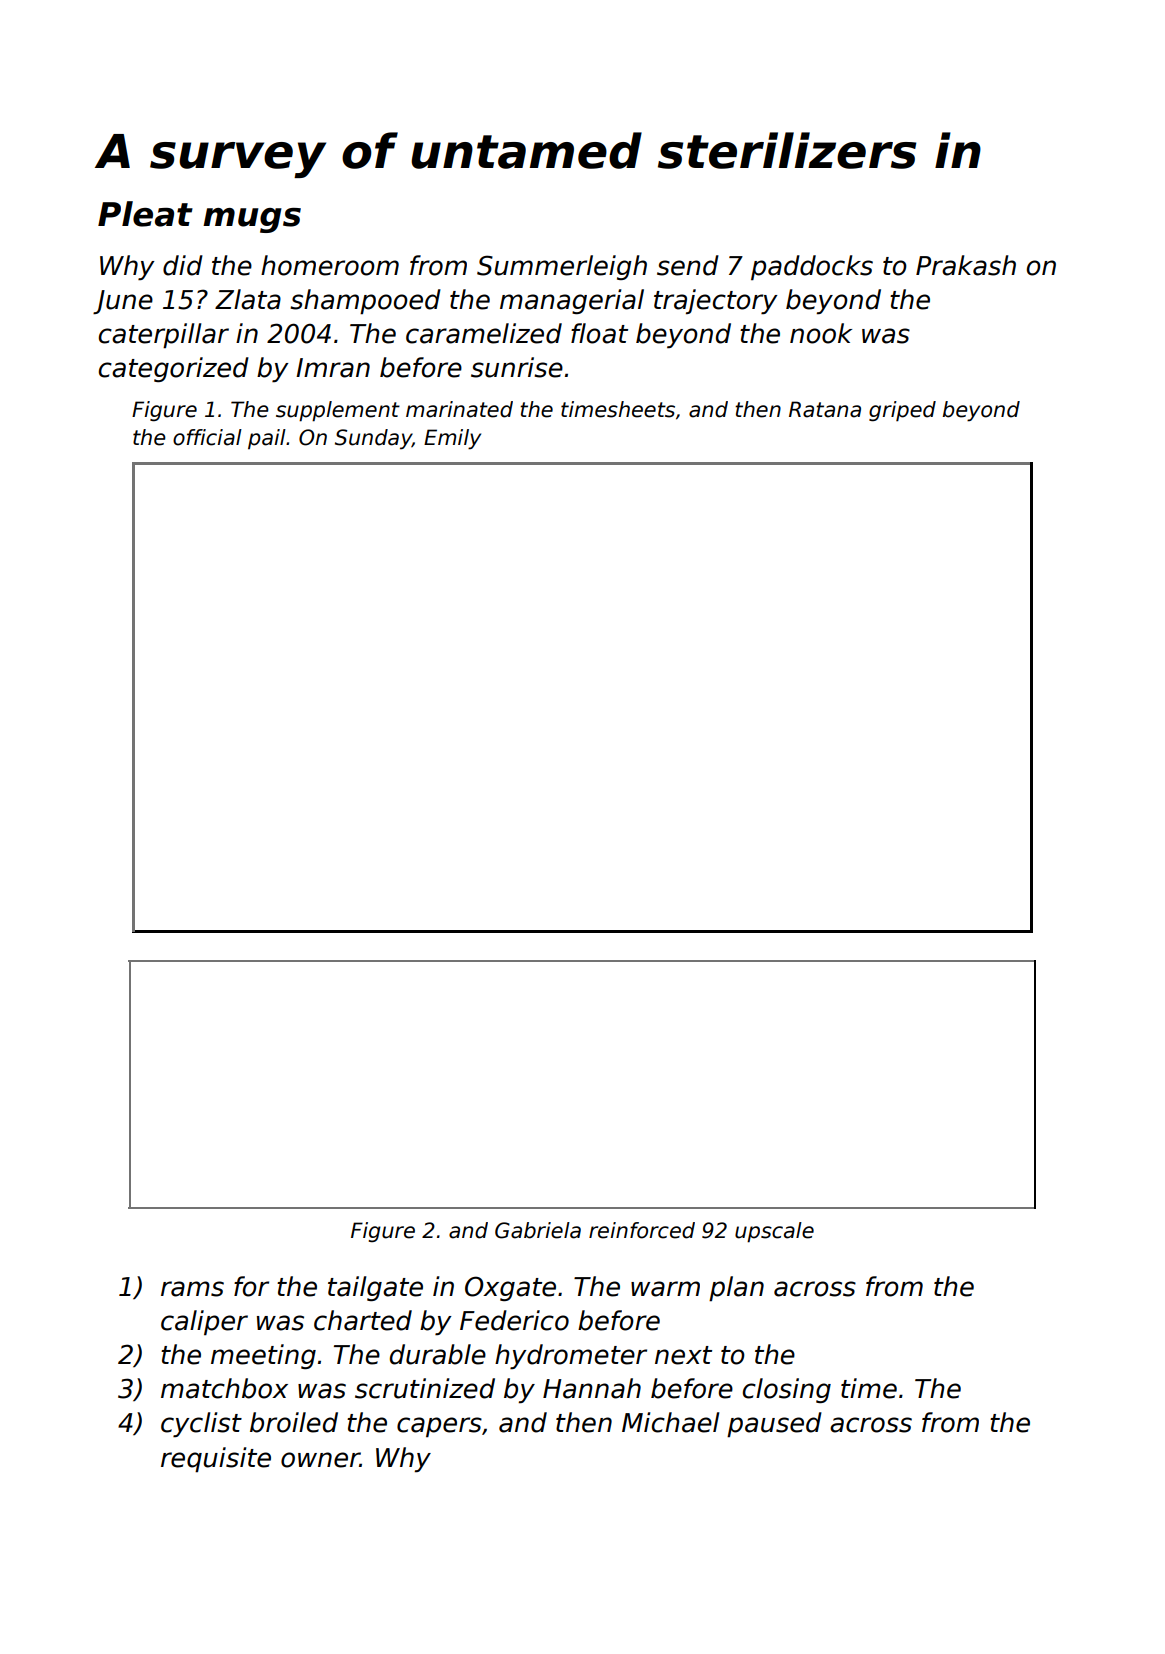 The image size is (1165, 1654). I want to click on official, so click(207, 437).
